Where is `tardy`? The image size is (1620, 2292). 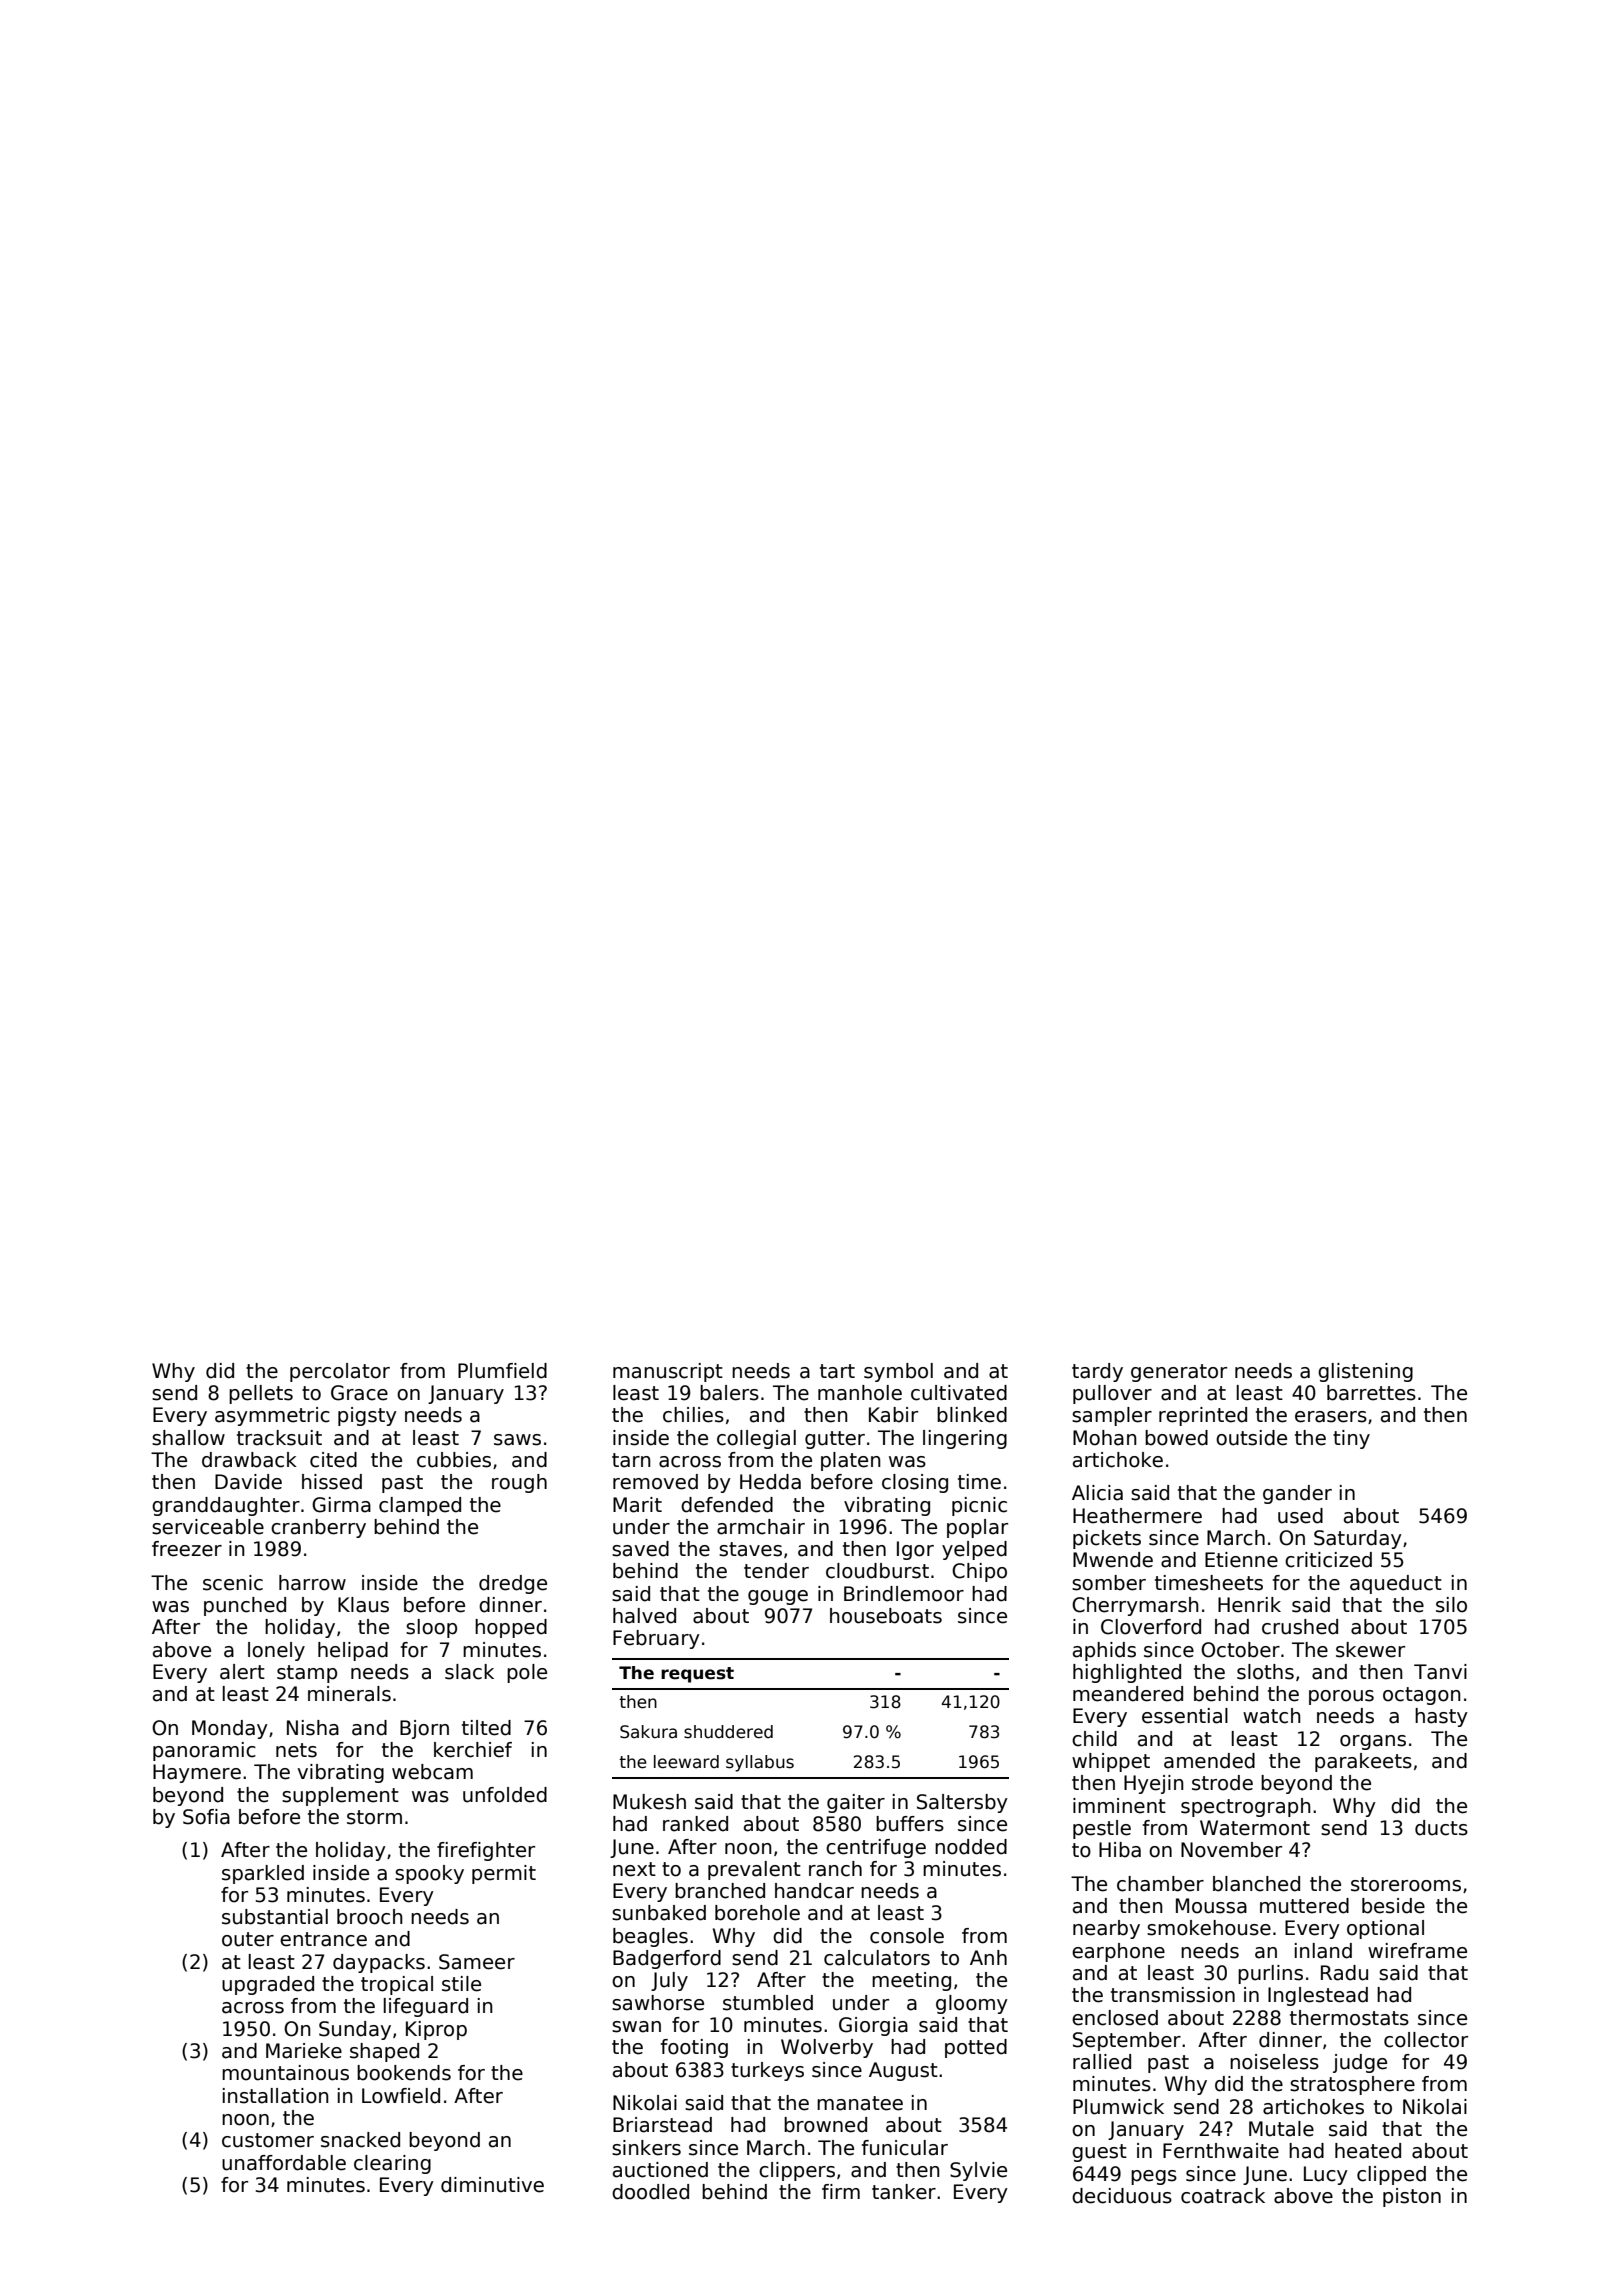
tardy is located at coordinates (1097, 1372).
